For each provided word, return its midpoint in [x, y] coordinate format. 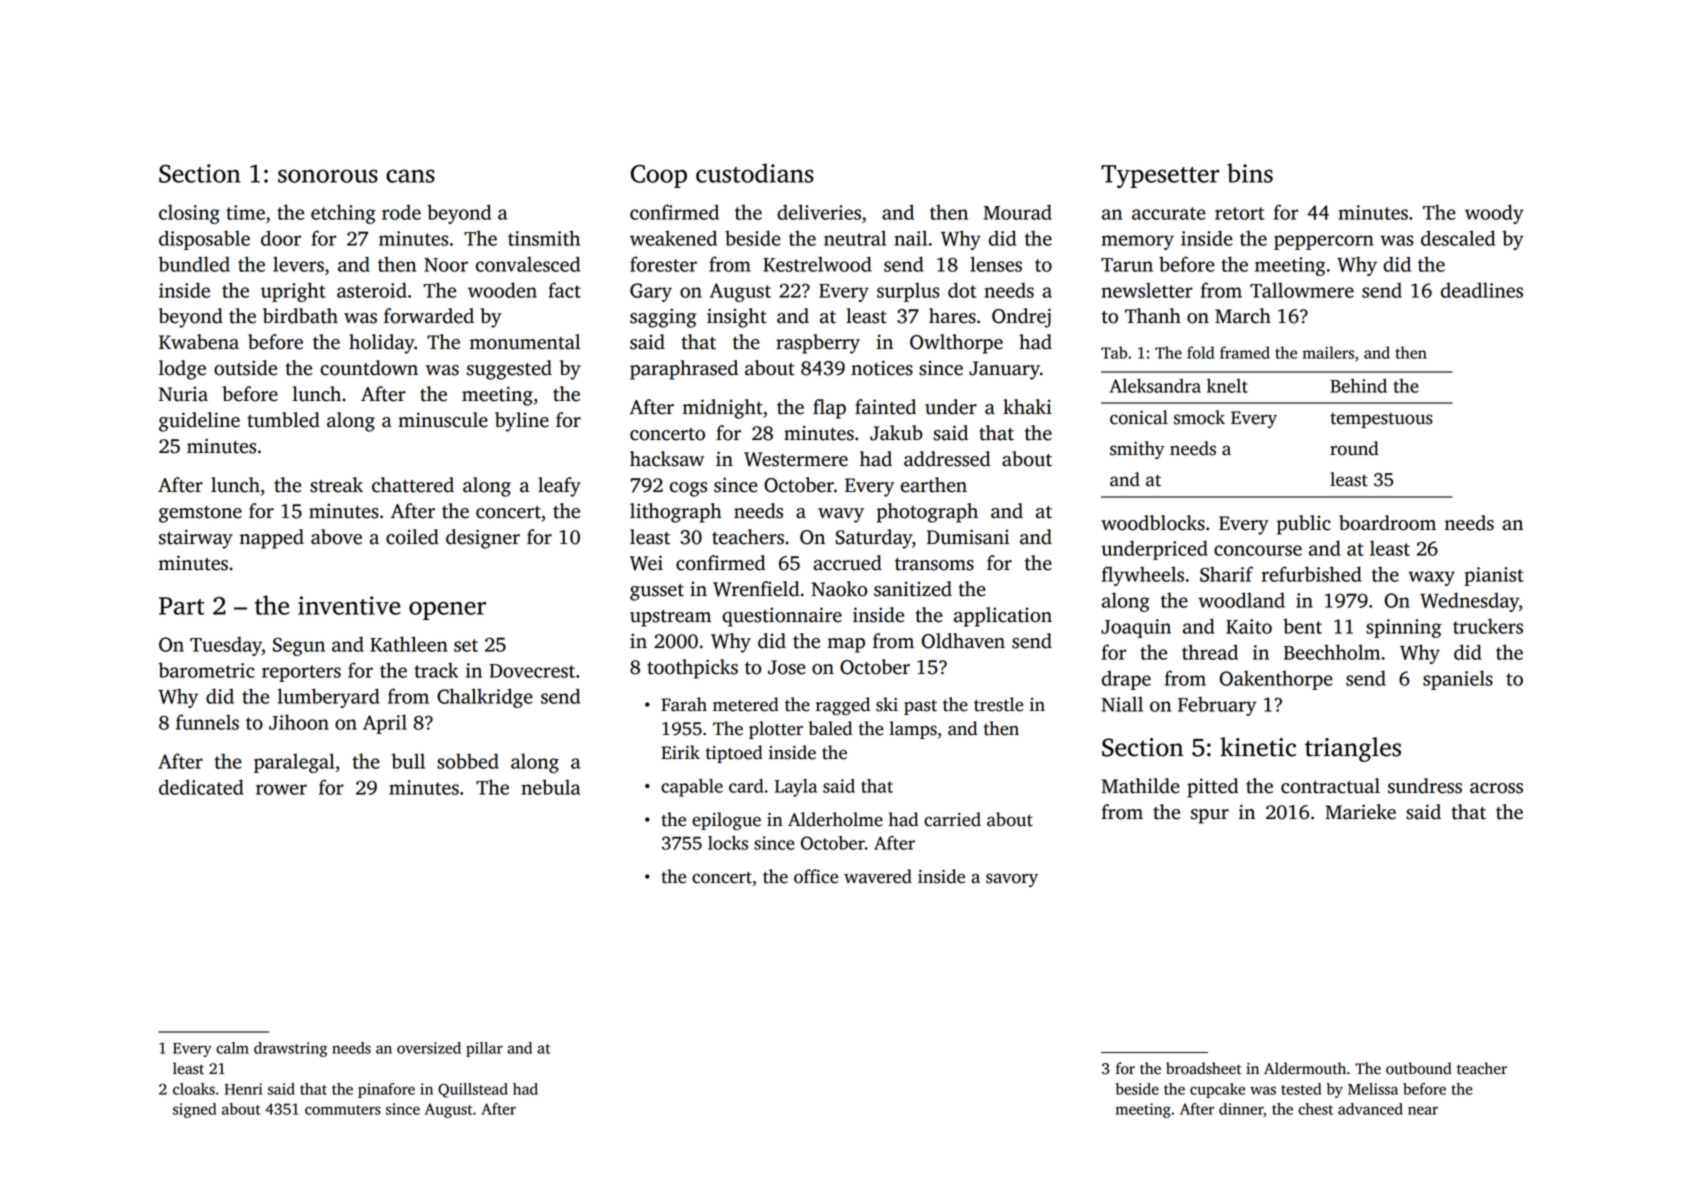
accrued [847, 563]
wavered [878, 876]
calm [232, 1048]
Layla [796, 788]
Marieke [1360, 812]
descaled [1458, 238]
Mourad [1018, 212]
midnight [723, 409]
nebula [550, 787]
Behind [1358, 385]
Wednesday [1469, 602]
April [385, 724]
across [1496, 788]
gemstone [200, 514]
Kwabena [199, 342]
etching [343, 214]
